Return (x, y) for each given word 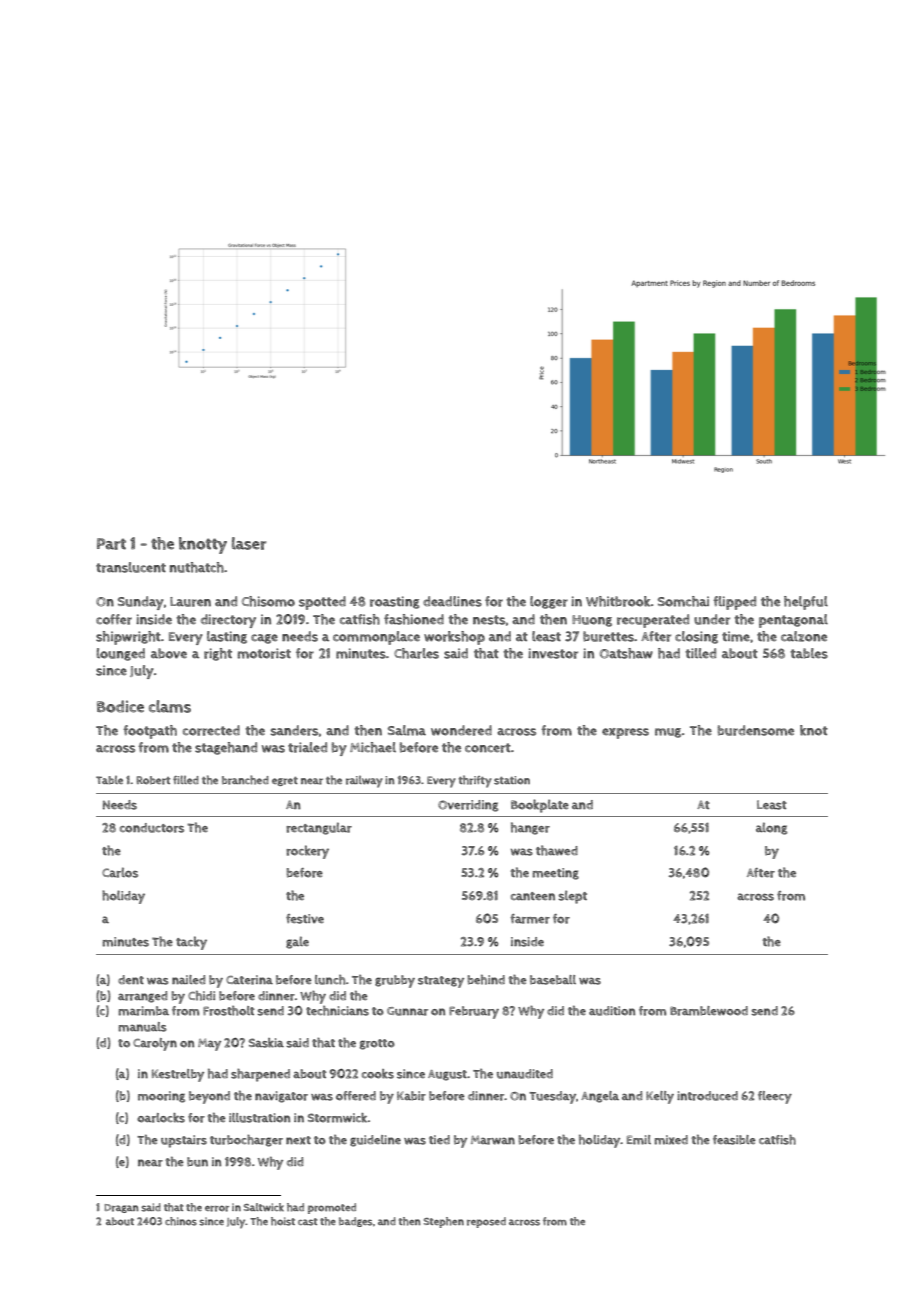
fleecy (775, 1097)
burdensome (756, 730)
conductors (152, 828)
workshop (454, 638)
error (217, 1208)
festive (305, 919)
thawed (557, 850)
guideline (375, 1141)
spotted (322, 603)
